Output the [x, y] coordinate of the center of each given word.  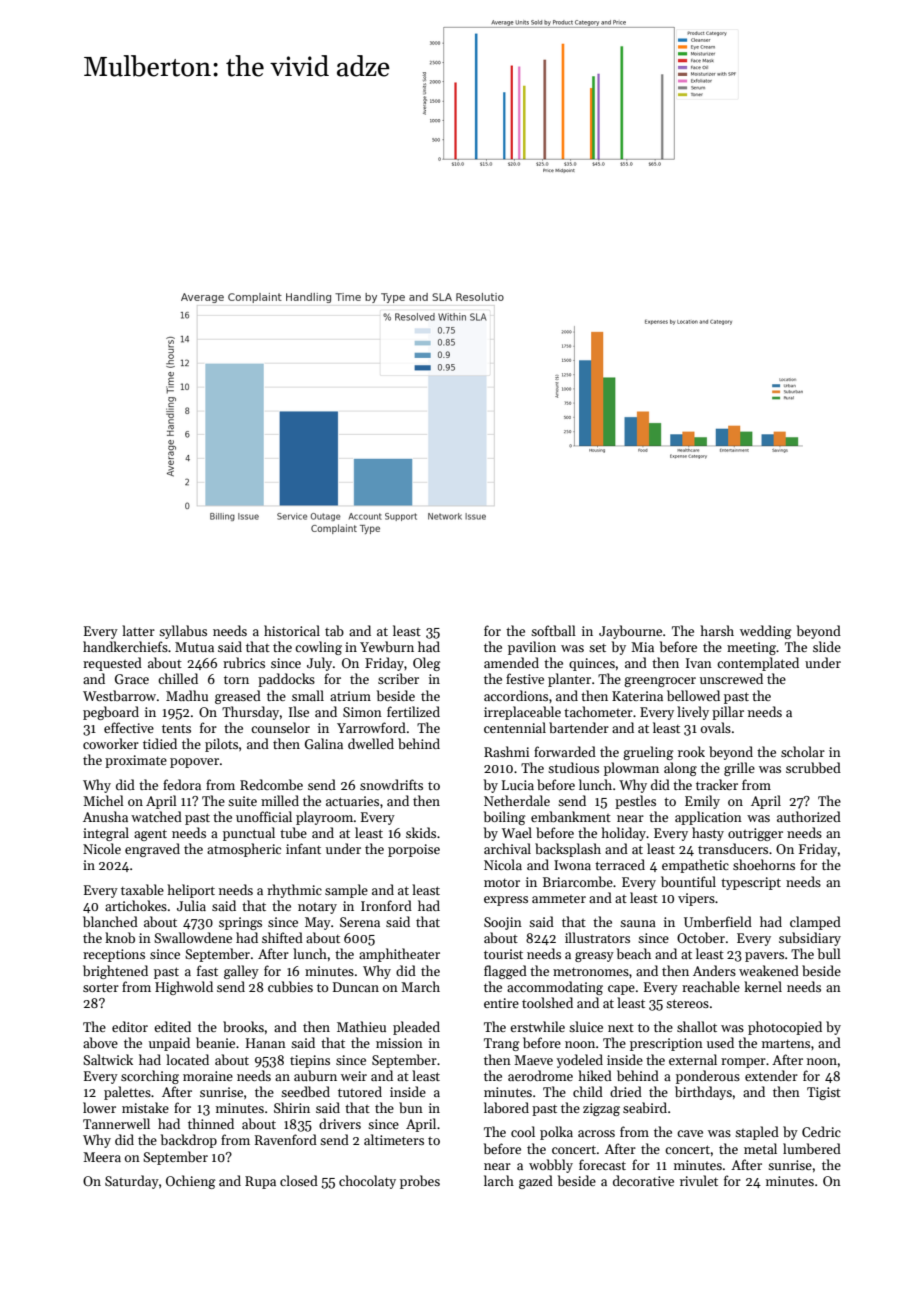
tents [176, 728]
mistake [145, 1107]
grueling [648, 753]
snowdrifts [391, 784]
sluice [586, 1026]
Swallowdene [193, 937]
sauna [638, 923]
